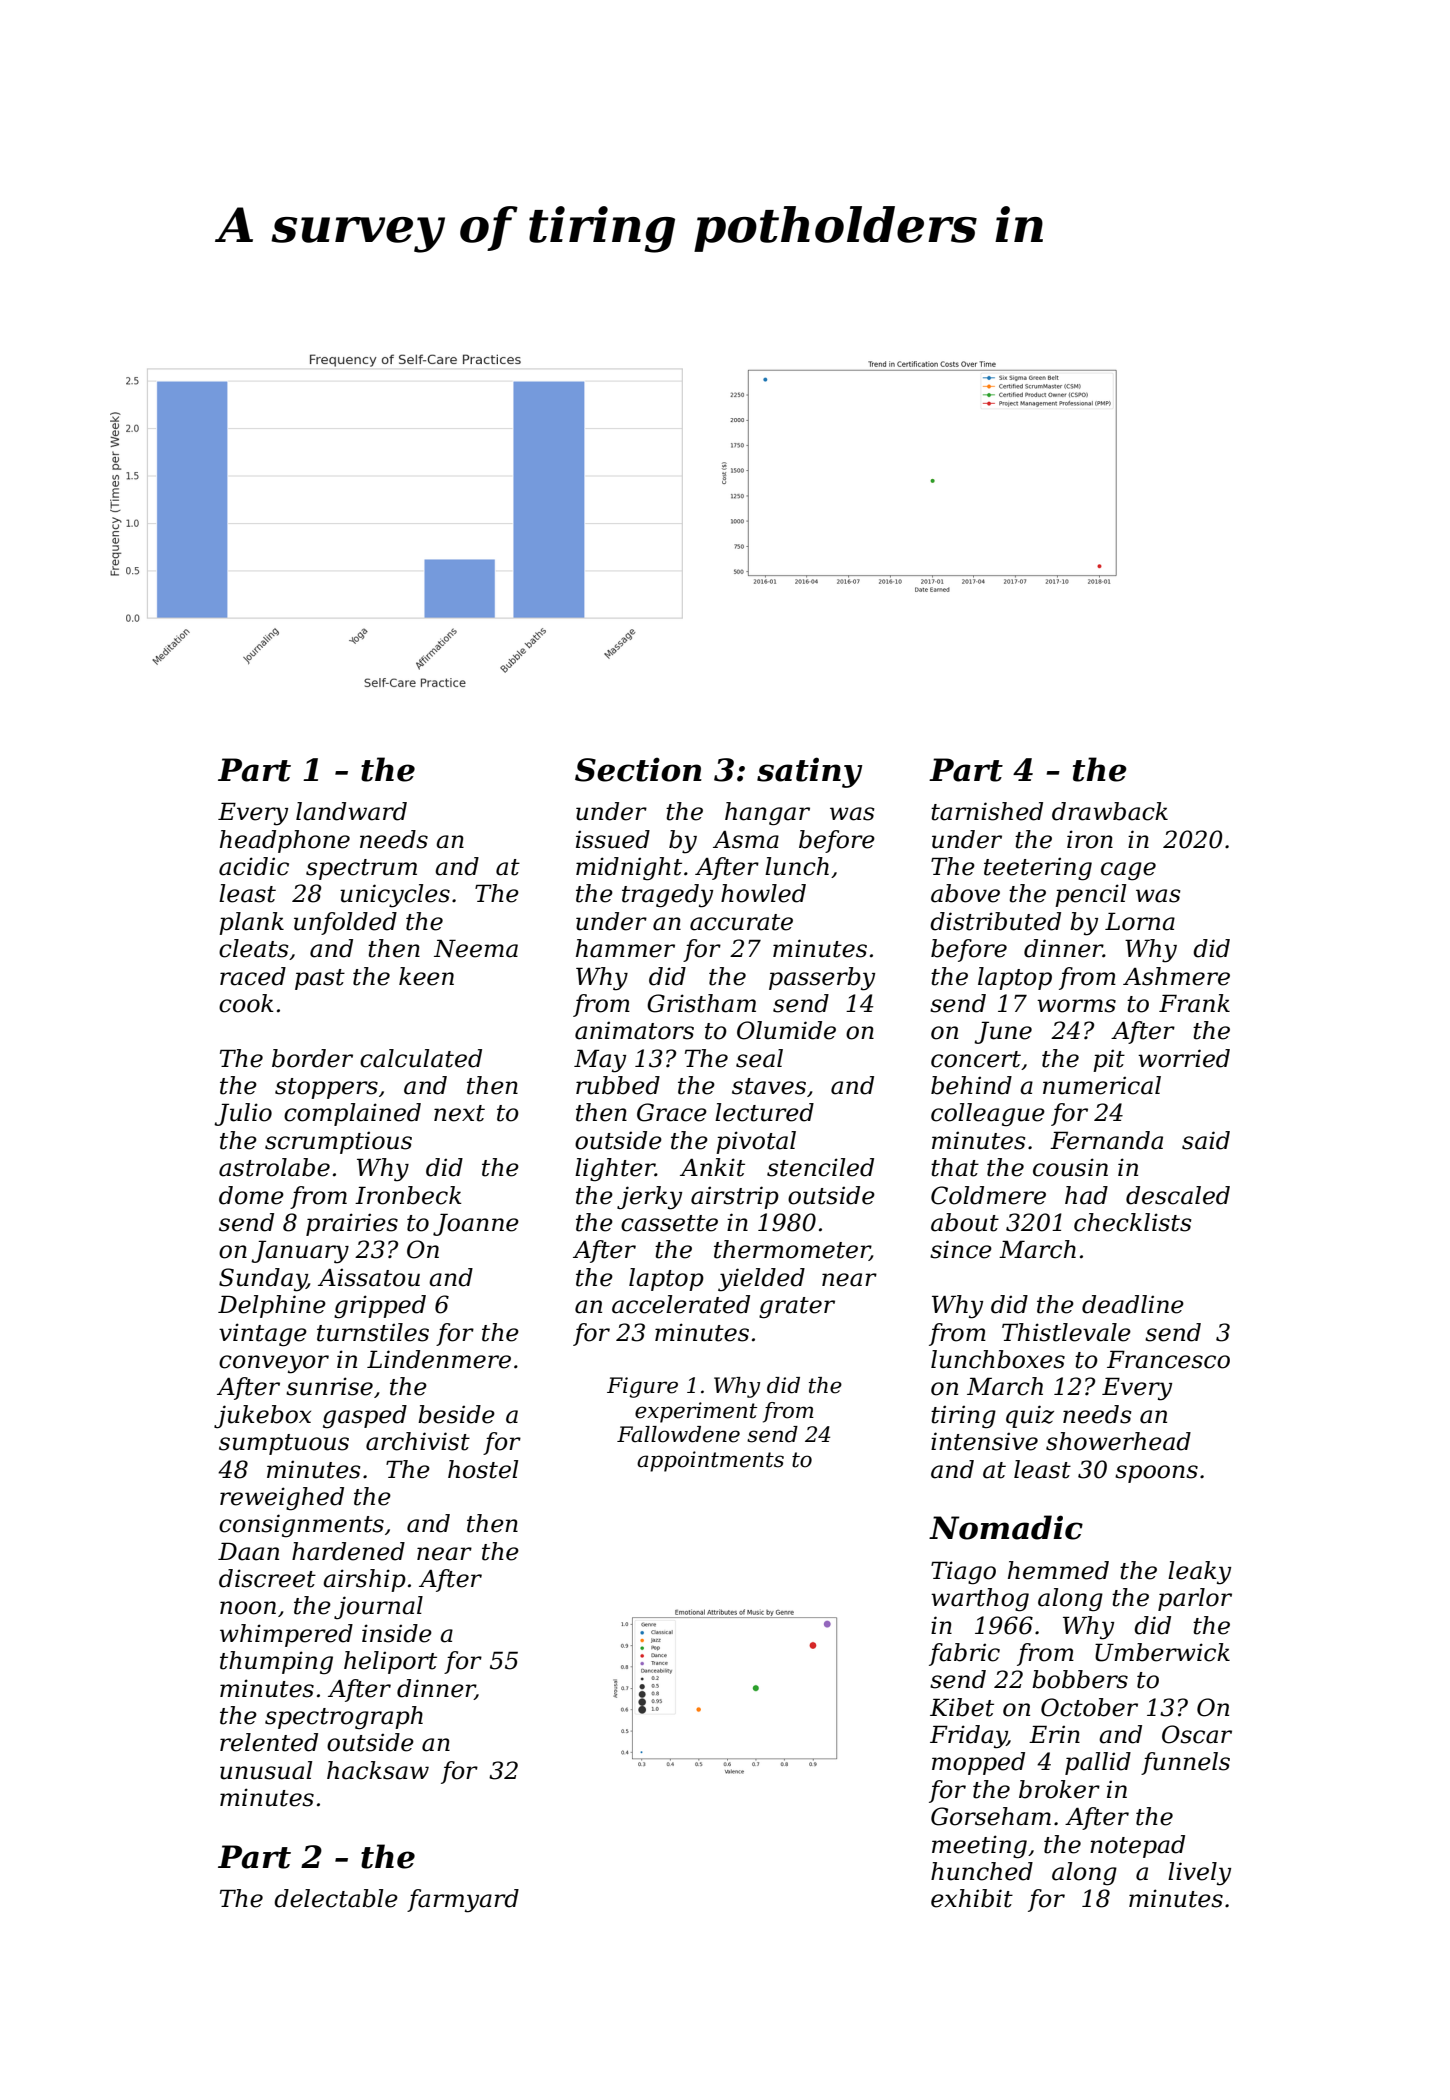 The image size is (1450, 2100). Describe the element at coordinates (1006, 1527) in the screenshot. I see `Nomadic` at that location.
